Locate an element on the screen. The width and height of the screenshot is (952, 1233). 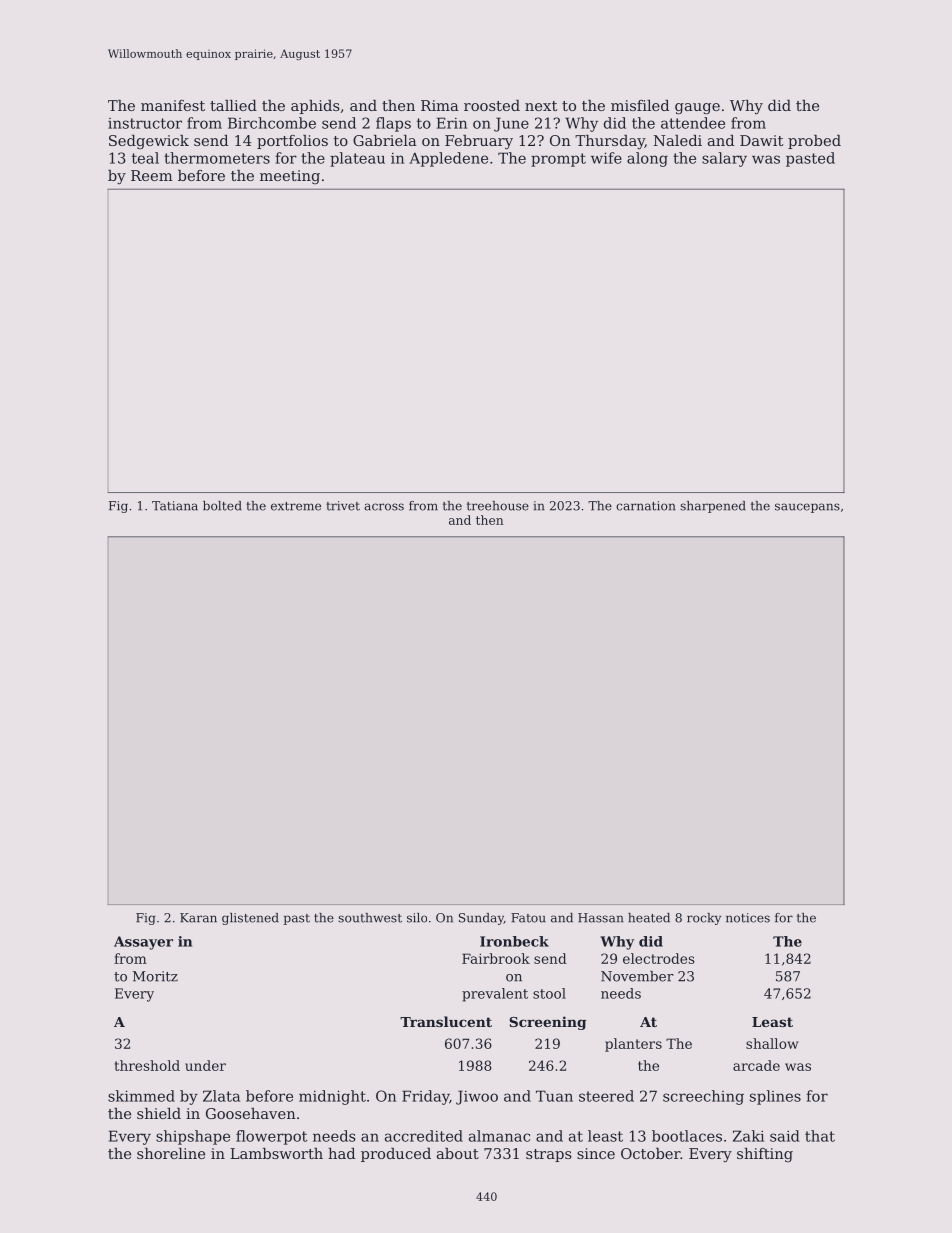
carnation is located at coordinates (646, 506).
